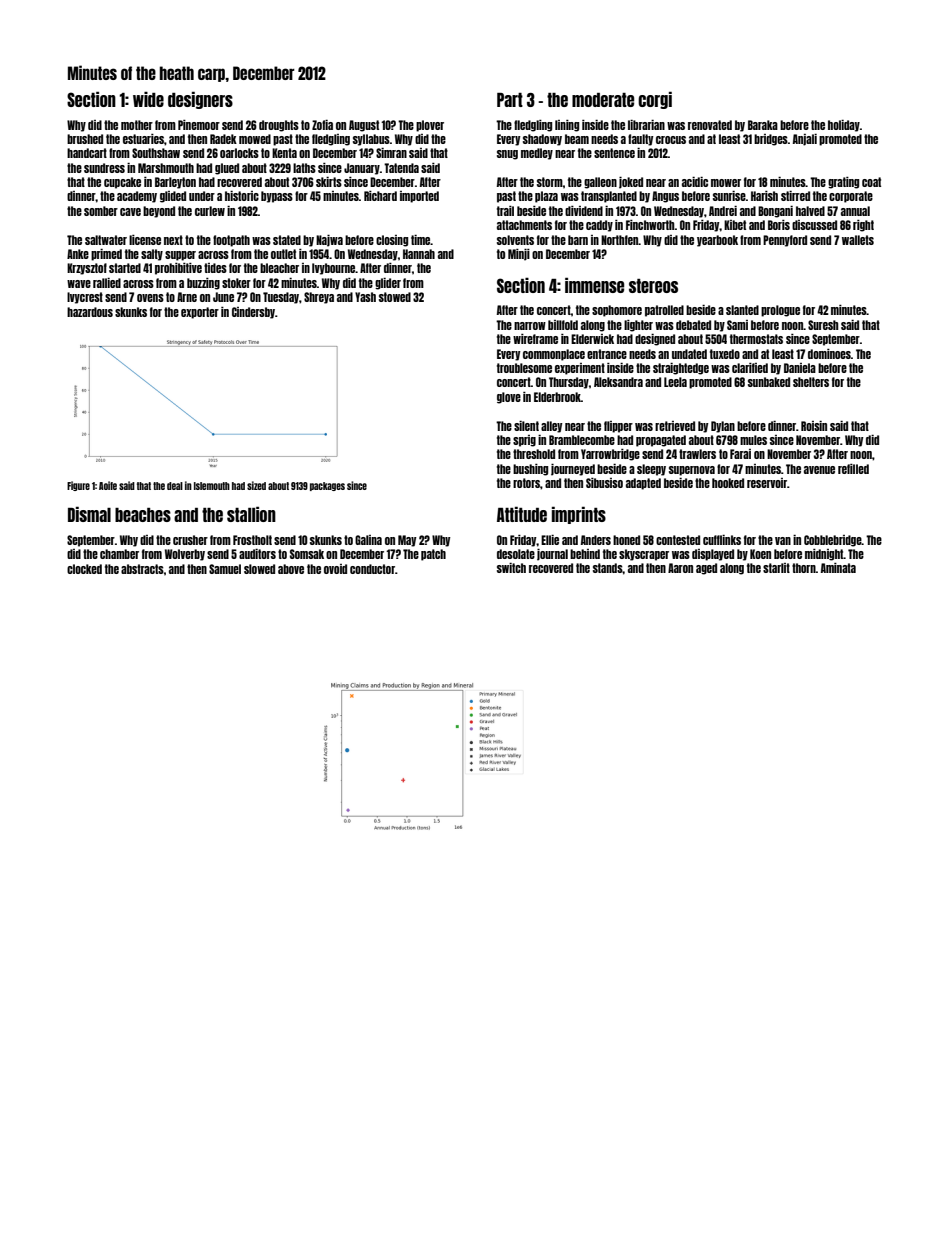 The image size is (952, 1233). Describe the element at coordinates (200, 100) in the screenshot. I see `designers` at that location.
